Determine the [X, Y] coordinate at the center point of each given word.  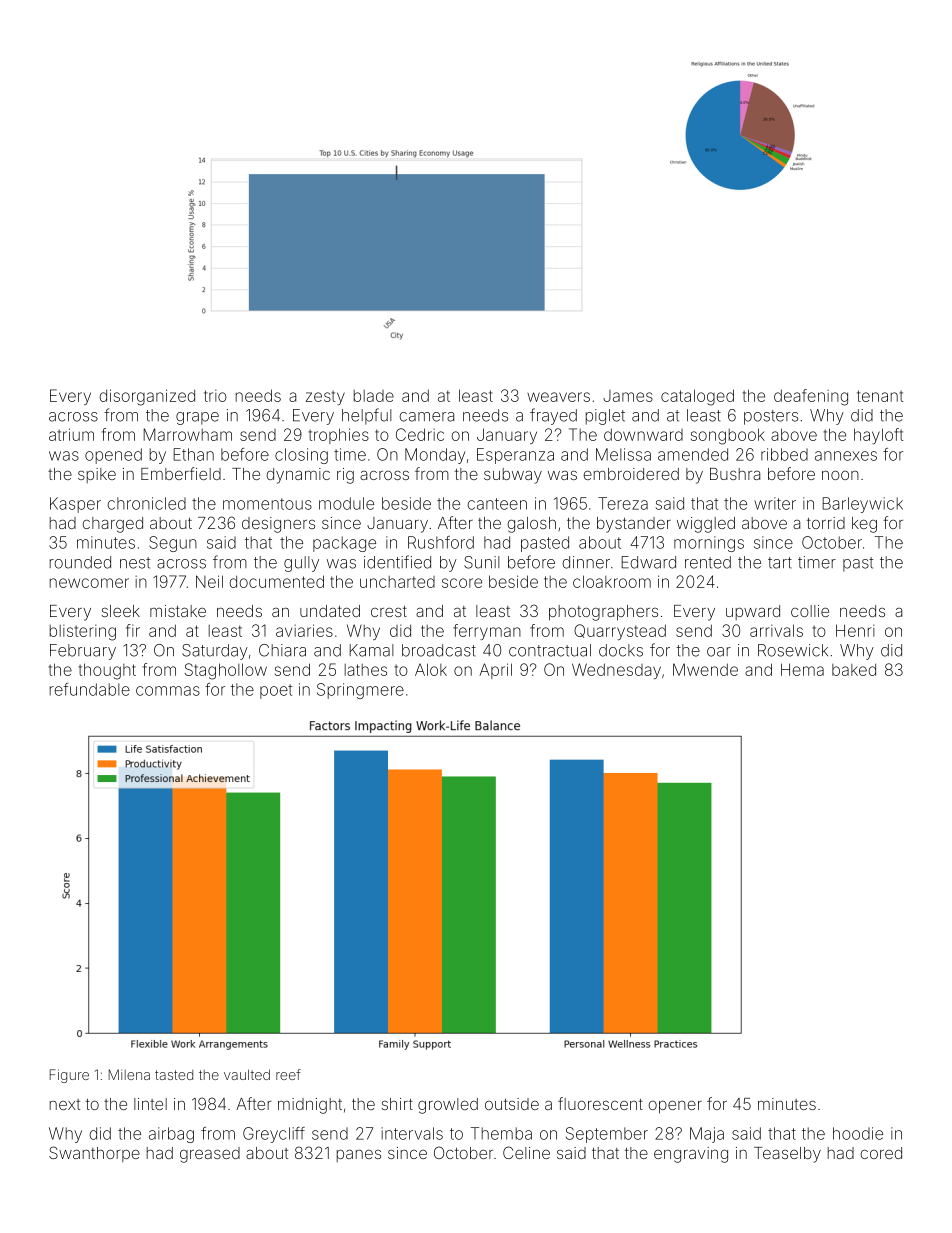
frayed [553, 416]
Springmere [360, 691]
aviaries [304, 630]
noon [840, 475]
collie [810, 611]
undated [330, 611]
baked [854, 669]
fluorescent [600, 1103]
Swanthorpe [94, 1154]
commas [168, 691]
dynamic [298, 476]
